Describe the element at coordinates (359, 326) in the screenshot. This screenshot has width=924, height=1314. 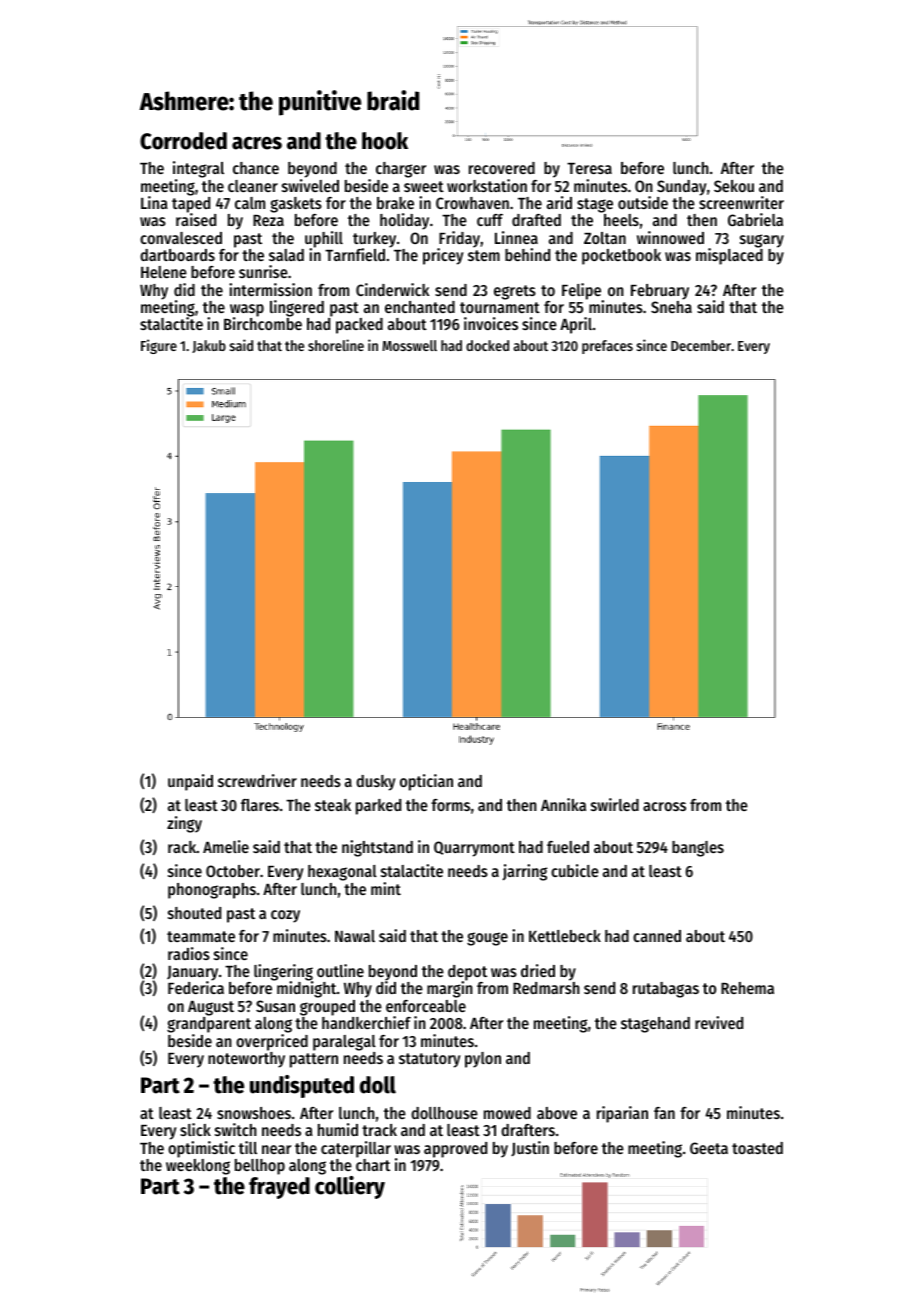
I see `packed` at that location.
